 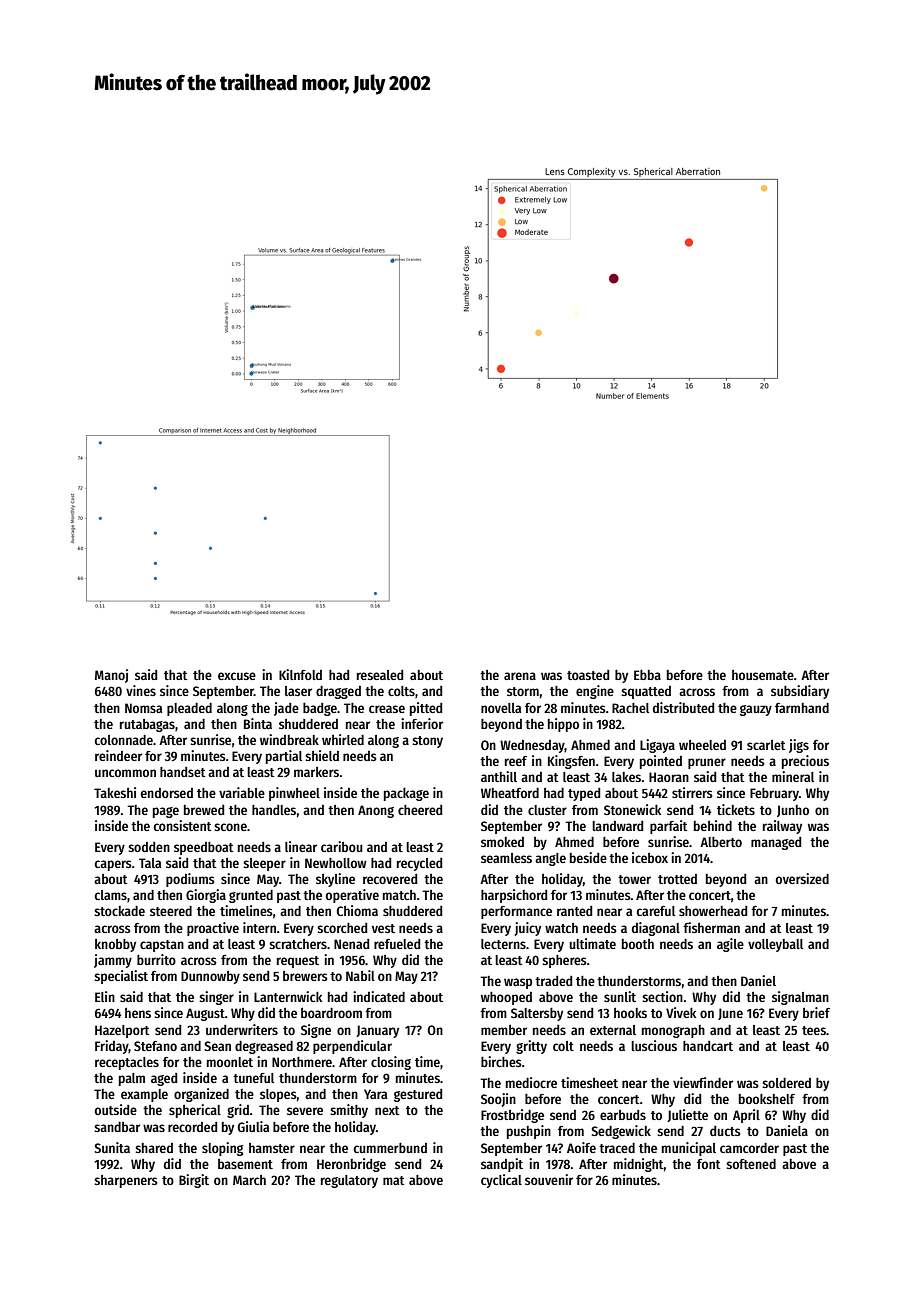 I want to click on signalman, so click(x=800, y=998).
